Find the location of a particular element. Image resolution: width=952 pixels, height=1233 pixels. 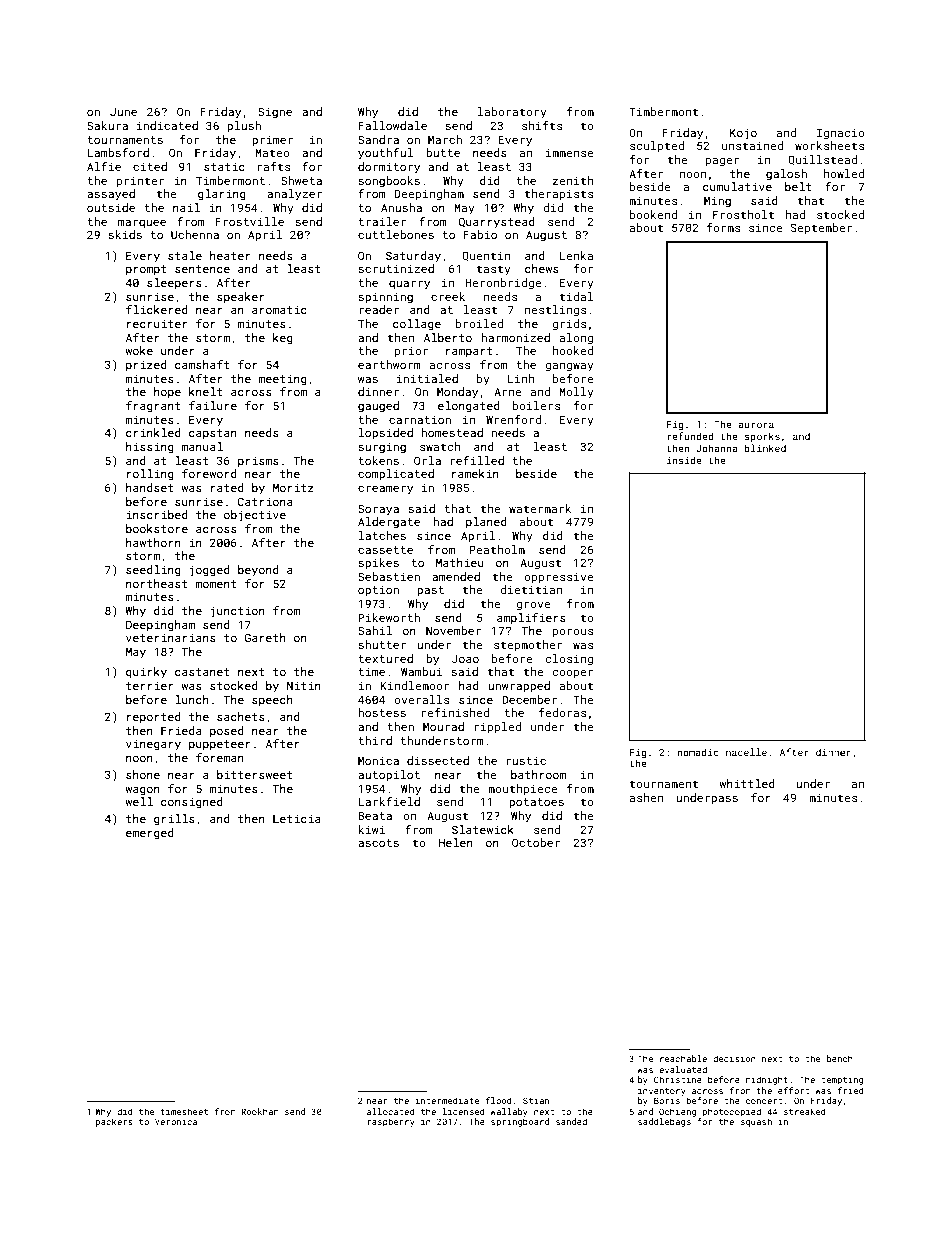

along is located at coordinates (576, 339).
